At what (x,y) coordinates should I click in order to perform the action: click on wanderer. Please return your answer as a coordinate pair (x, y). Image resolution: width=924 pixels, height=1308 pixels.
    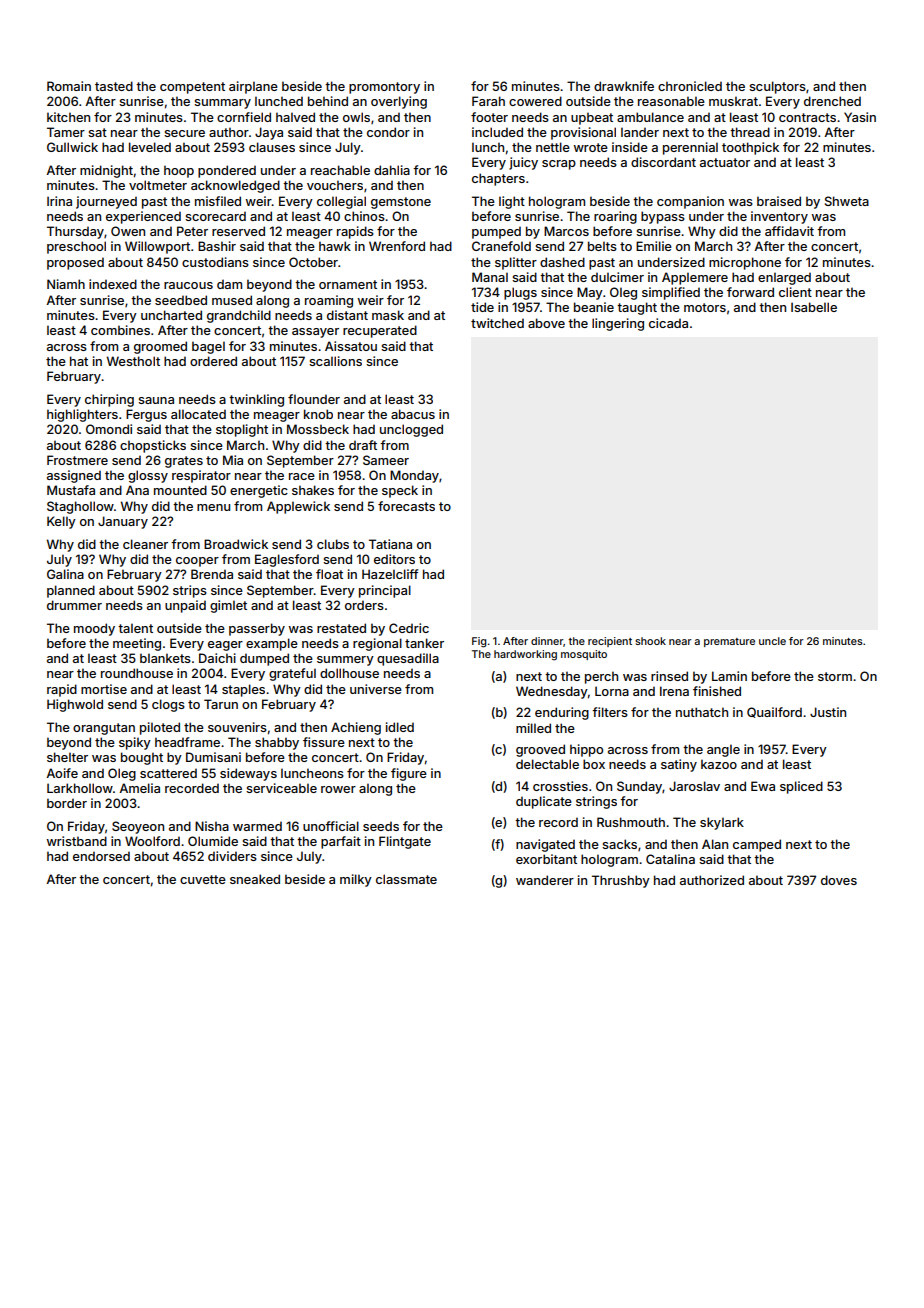
    Looking at the image, I should click on (545, 880).
